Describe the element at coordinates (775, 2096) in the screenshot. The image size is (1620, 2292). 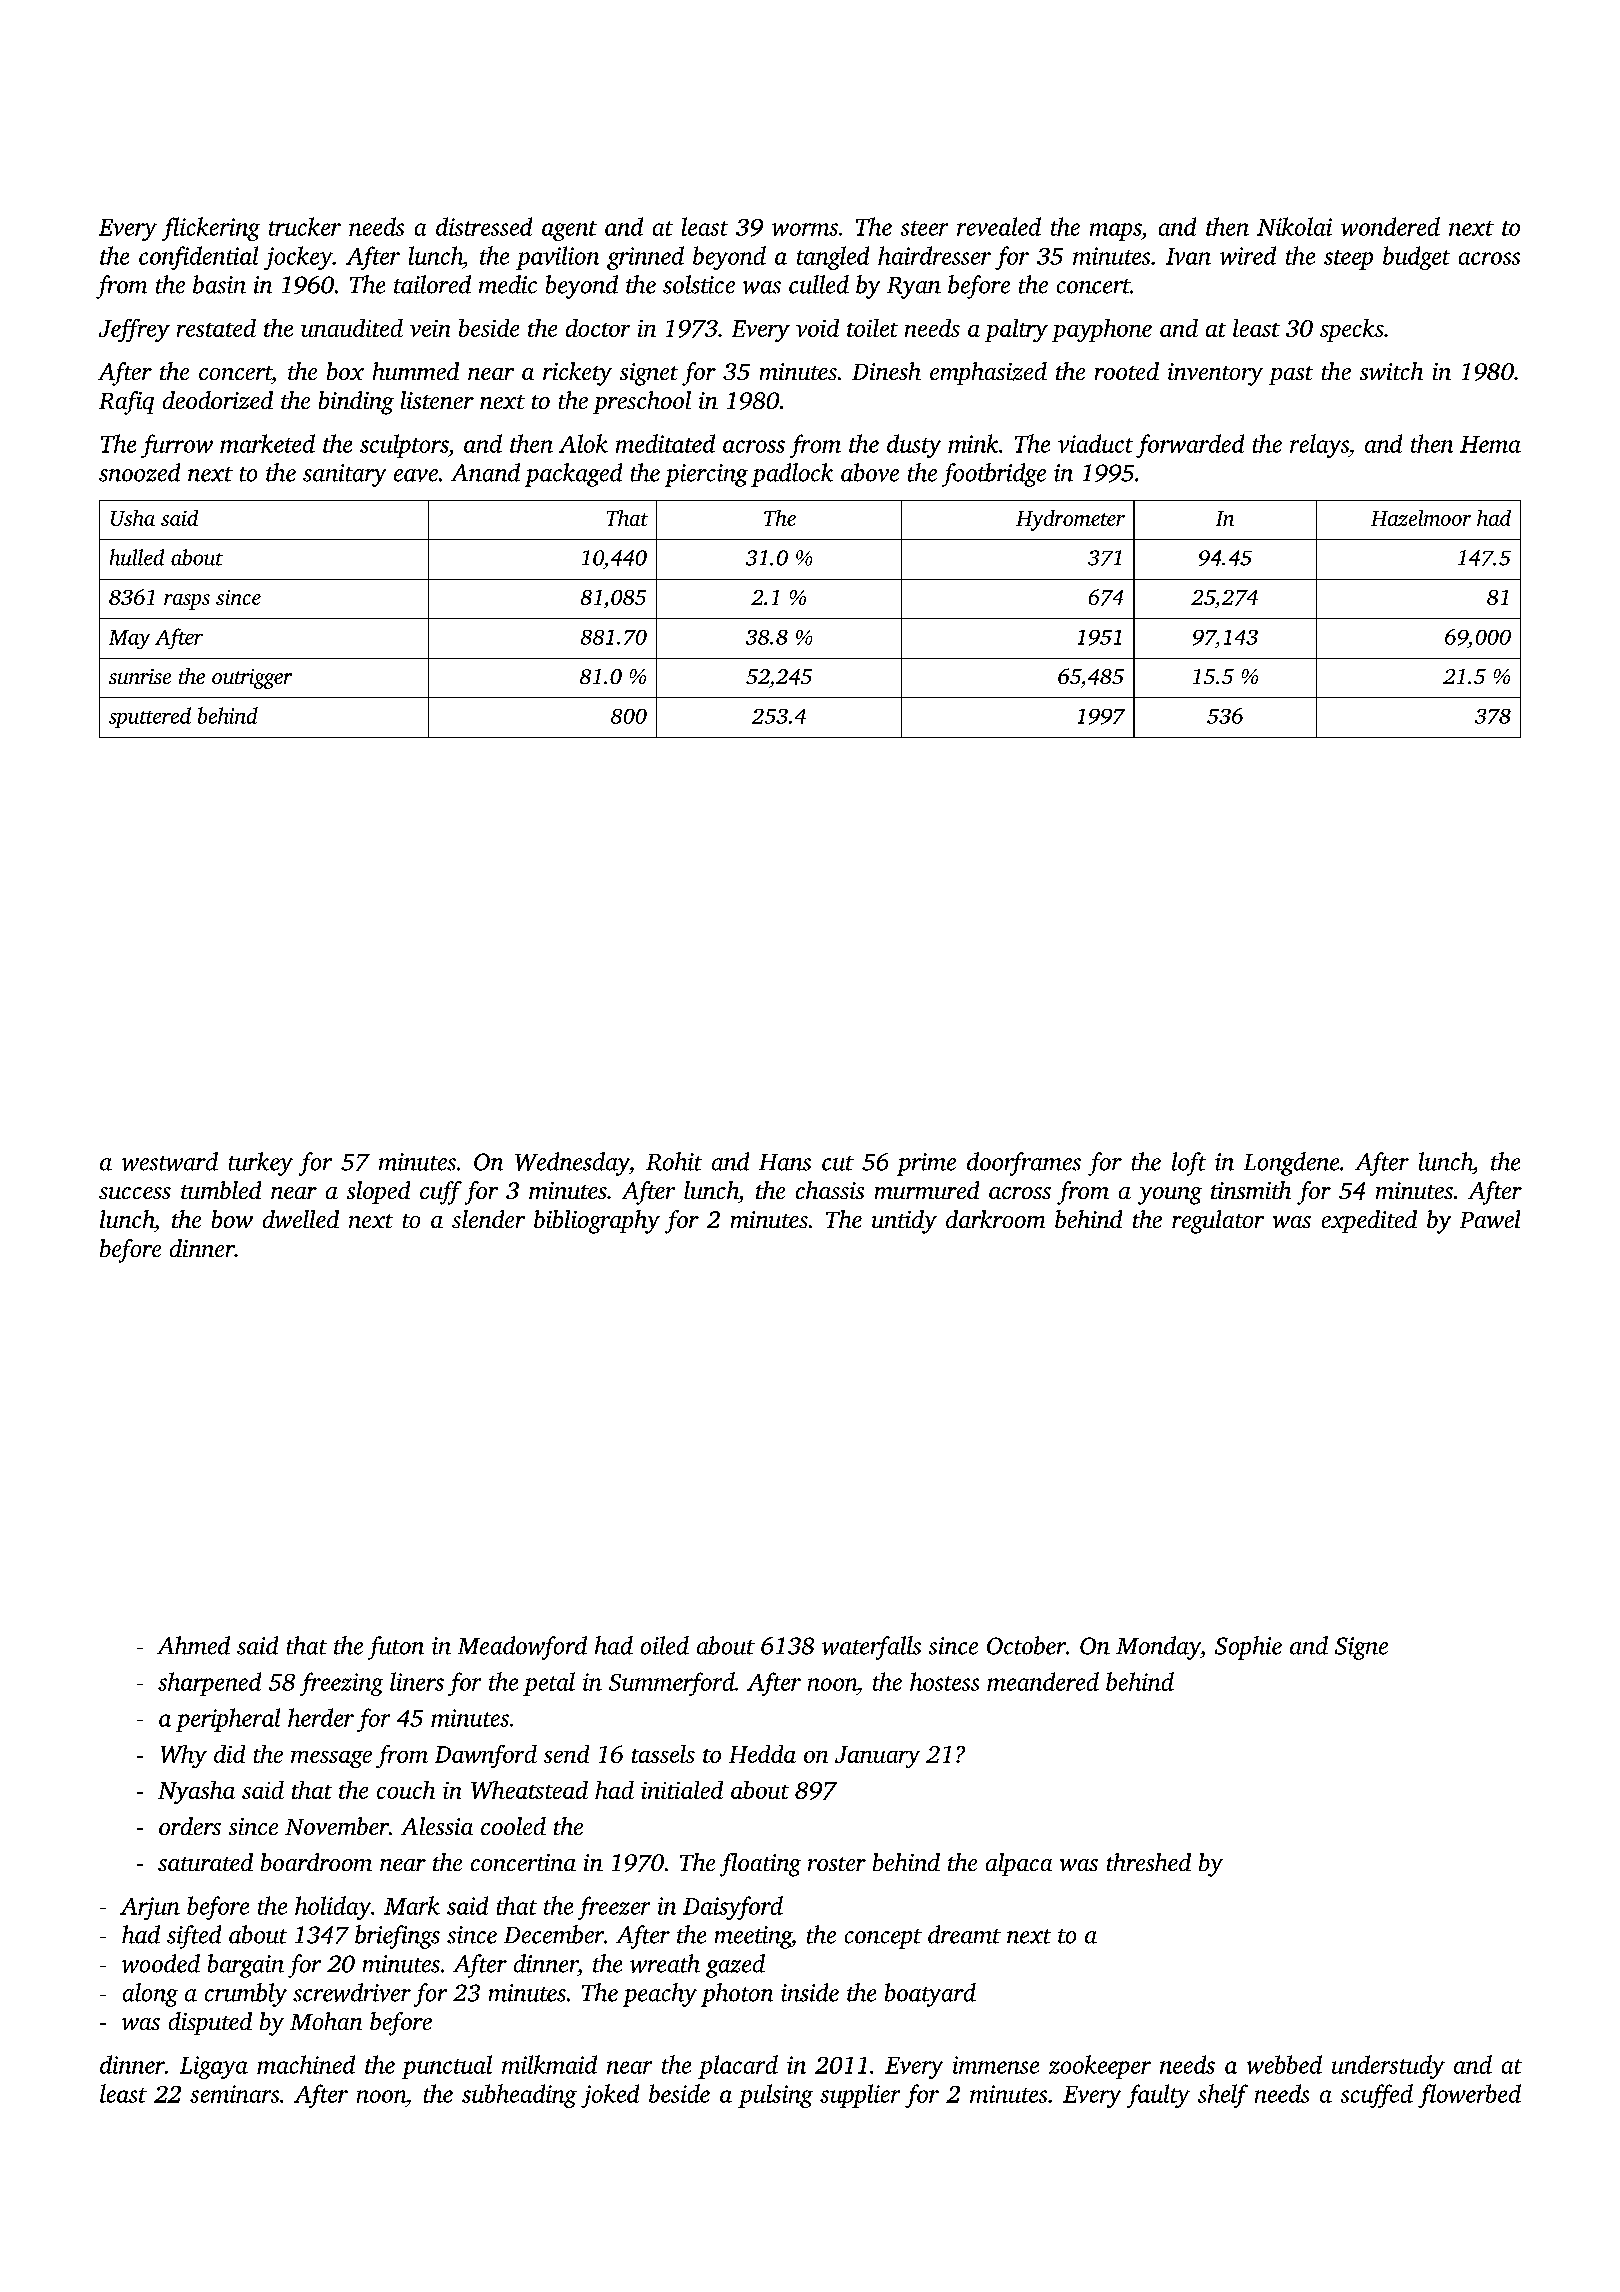
I see `pulsing` at that location.
